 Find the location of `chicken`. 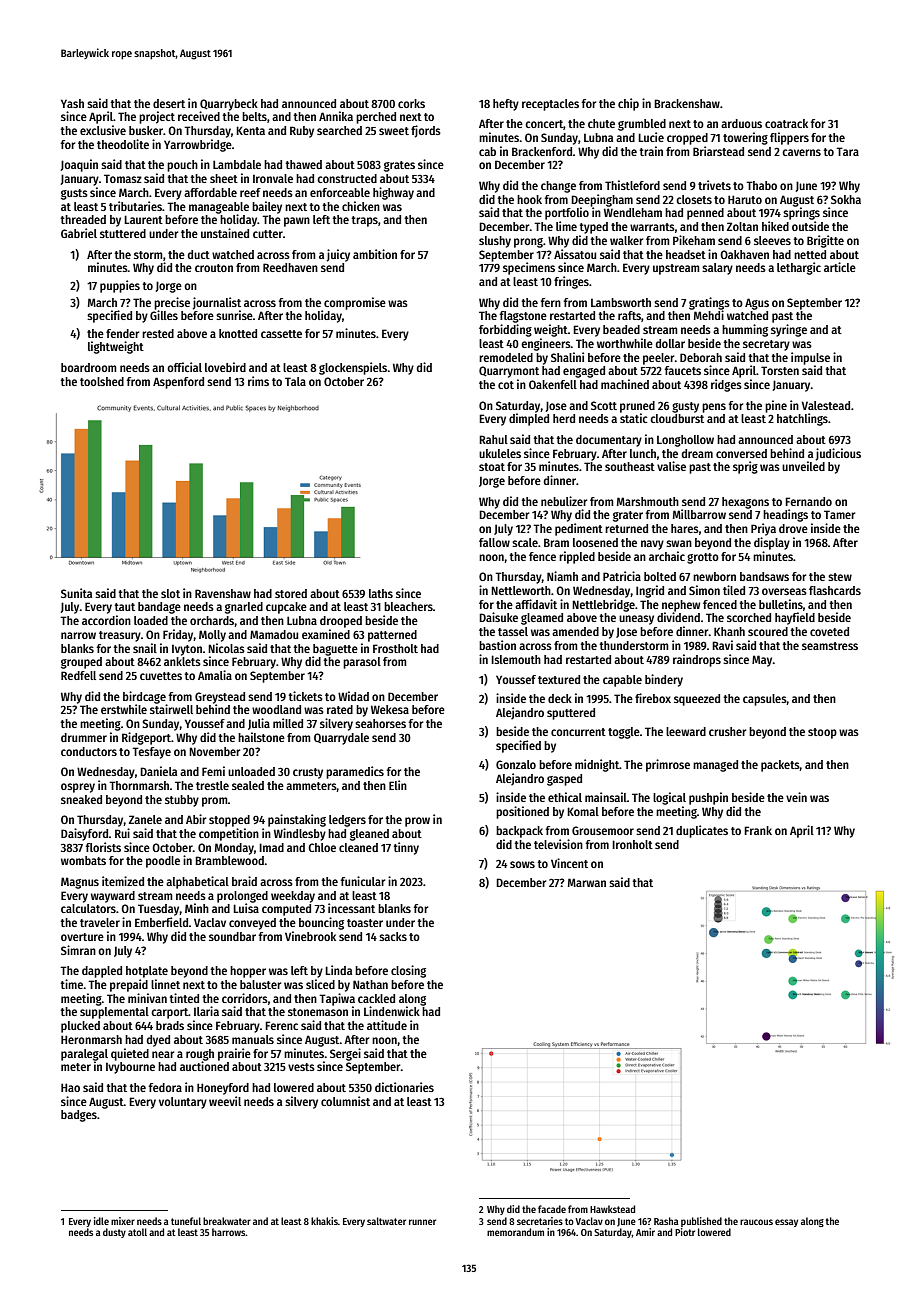

chicken is located at coordinates (361, 206).
